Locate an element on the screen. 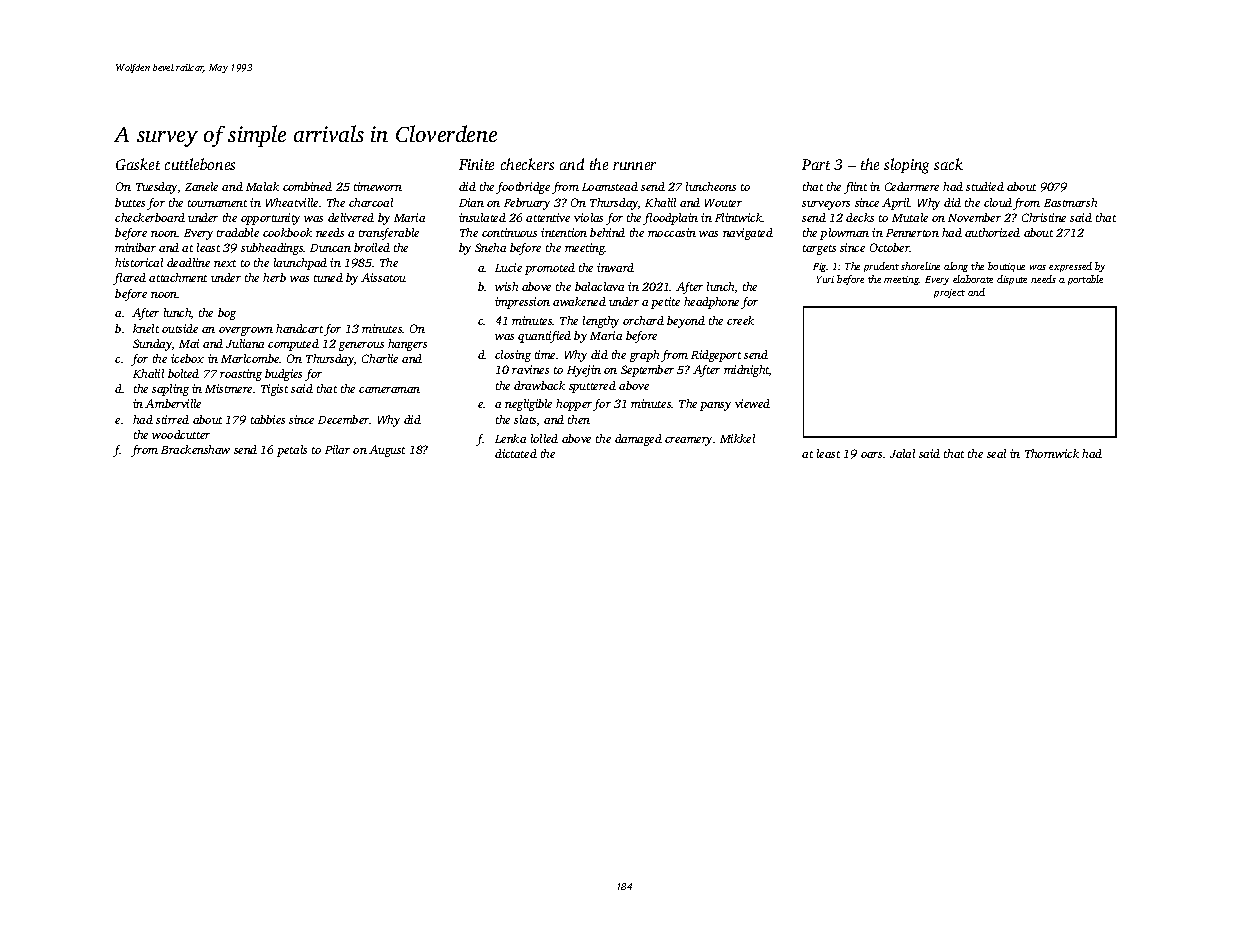 The height and width of the screenshot is (952, 1233). Pennerton is located at coordinates (912, 233).
